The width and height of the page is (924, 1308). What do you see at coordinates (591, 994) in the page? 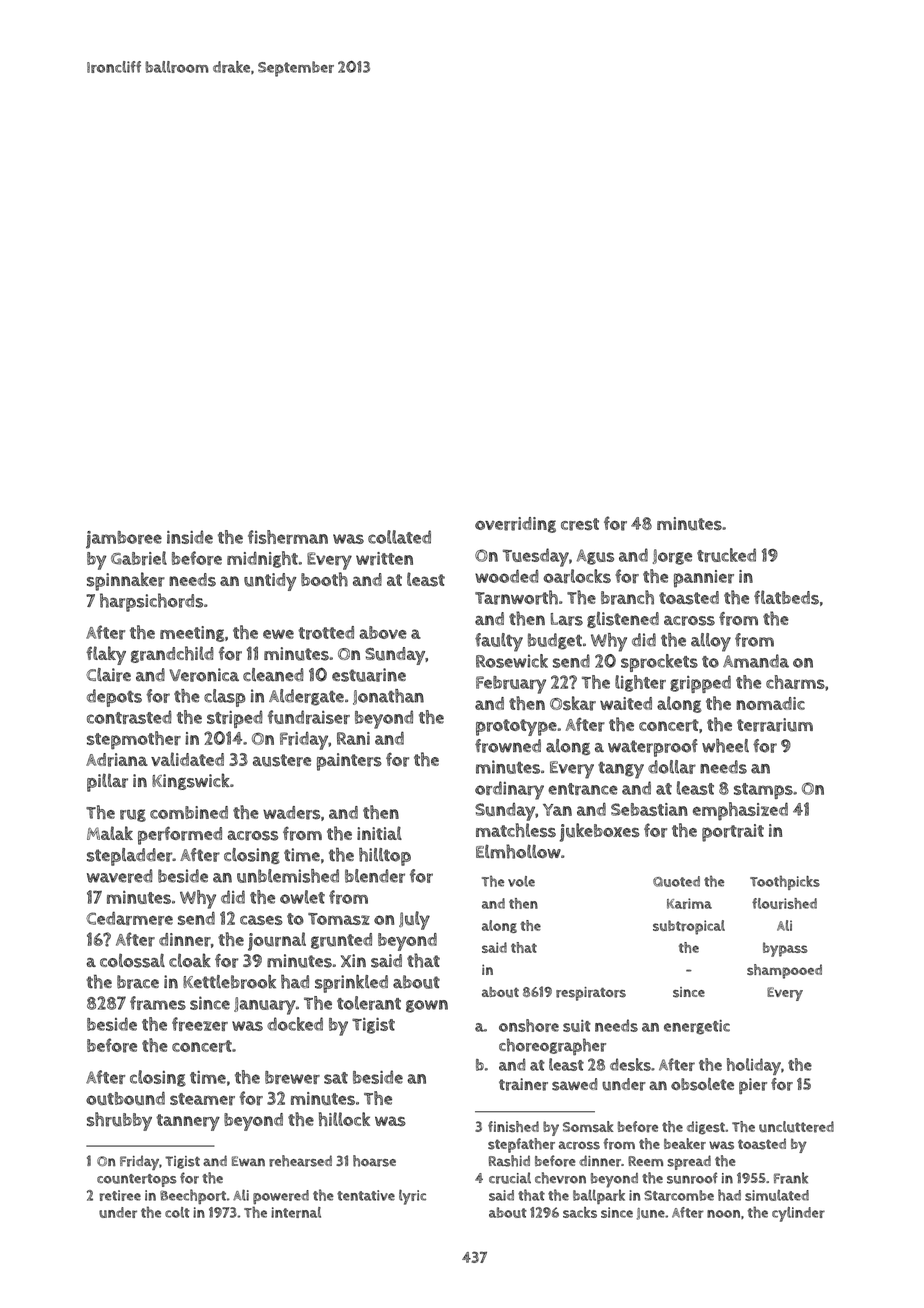
I see `respirators` at bounding box center [591, 994].
